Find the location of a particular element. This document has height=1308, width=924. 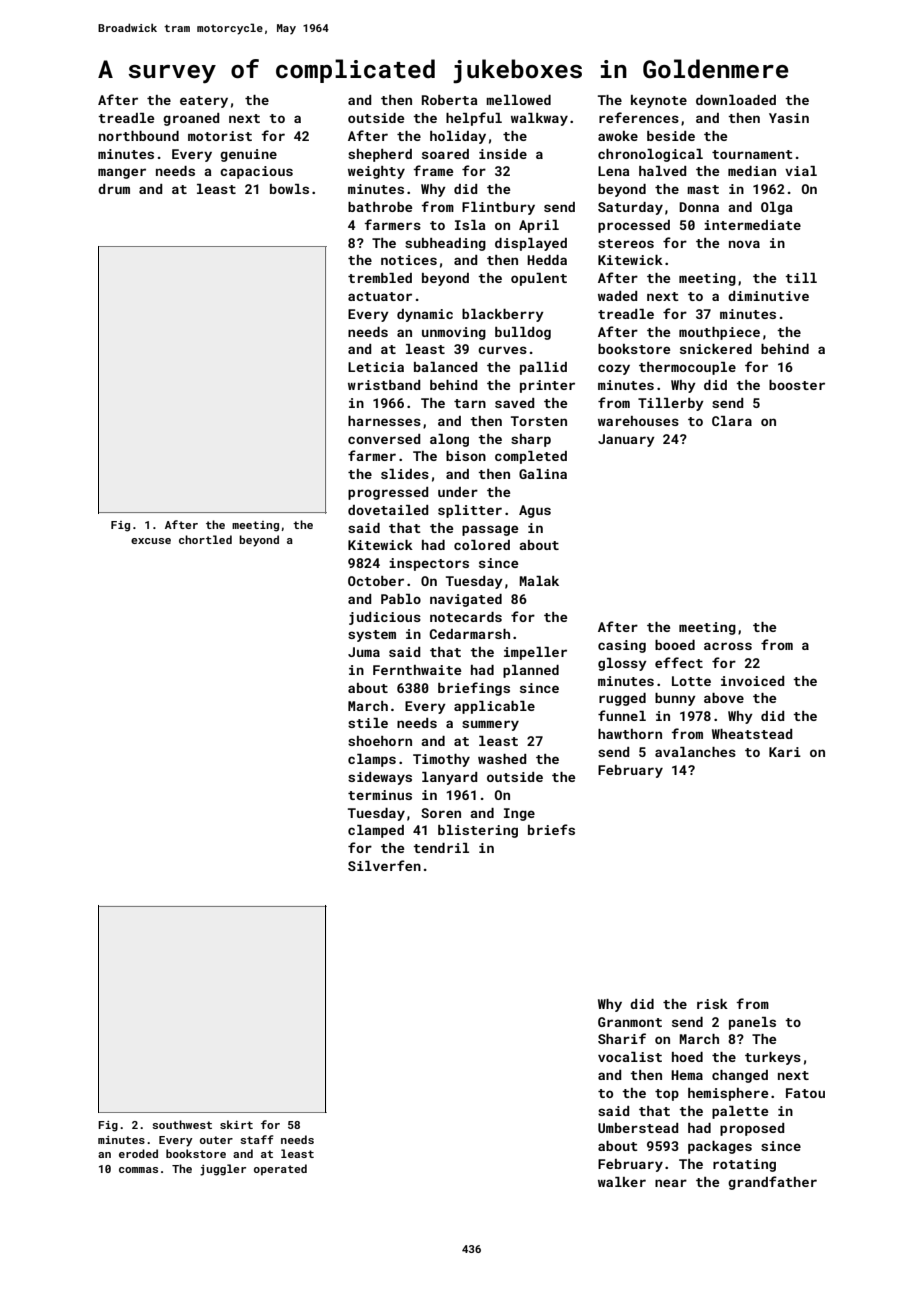

Malak is located at coordinates (539, 581).
